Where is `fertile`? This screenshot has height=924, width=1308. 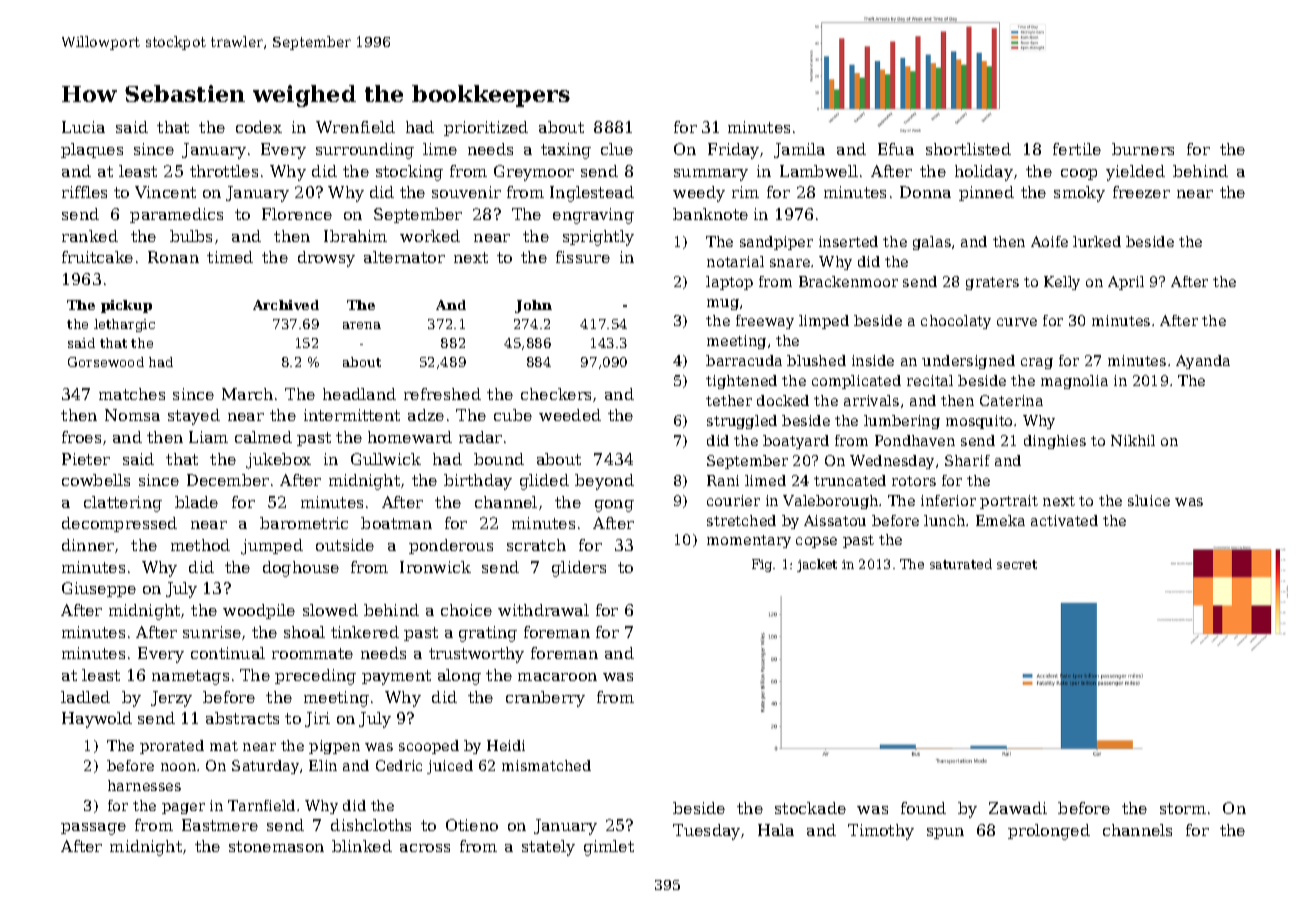
fertile is located at coordinates (1077, 149).
